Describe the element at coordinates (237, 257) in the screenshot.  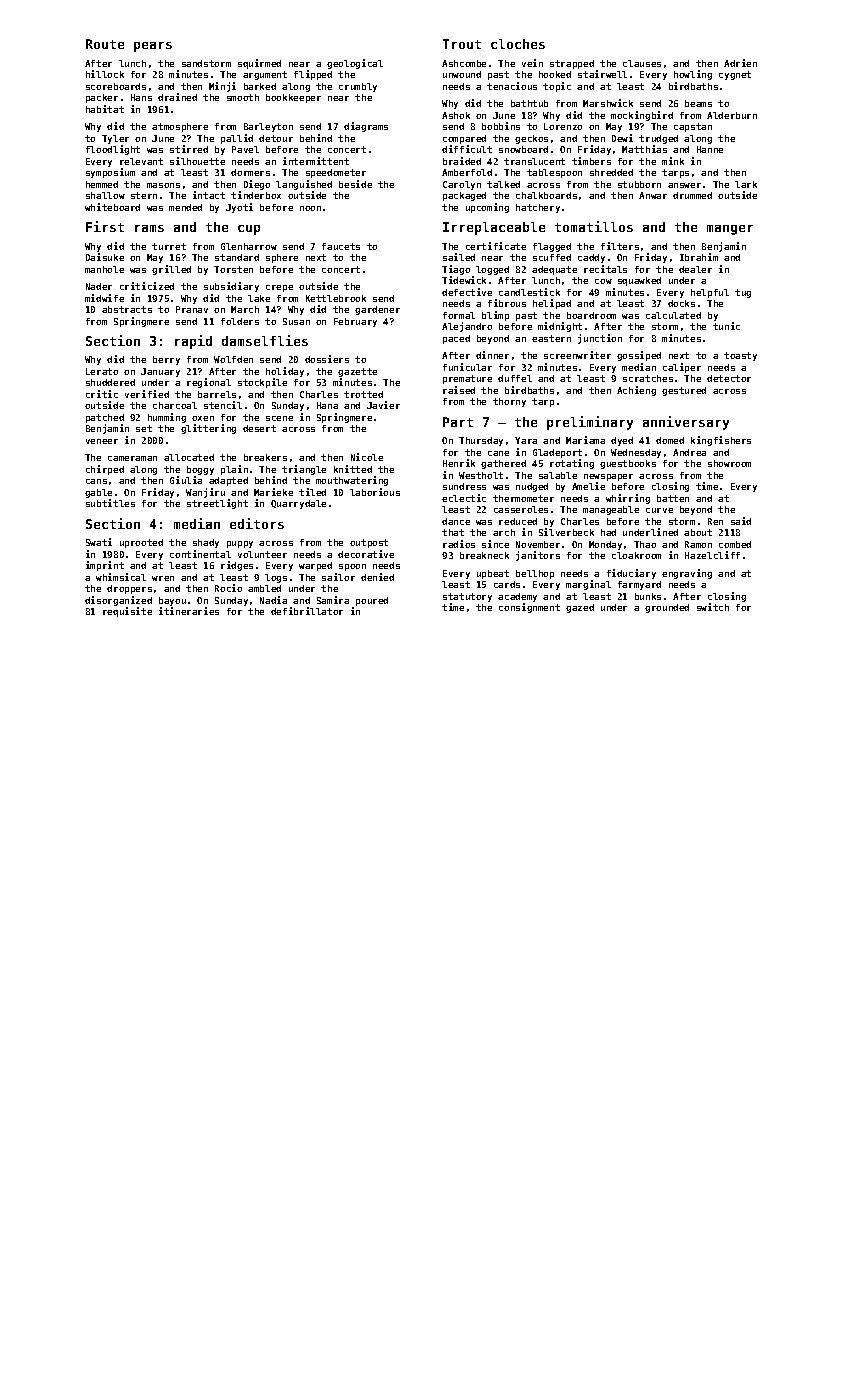
I see `standard` at that location.
